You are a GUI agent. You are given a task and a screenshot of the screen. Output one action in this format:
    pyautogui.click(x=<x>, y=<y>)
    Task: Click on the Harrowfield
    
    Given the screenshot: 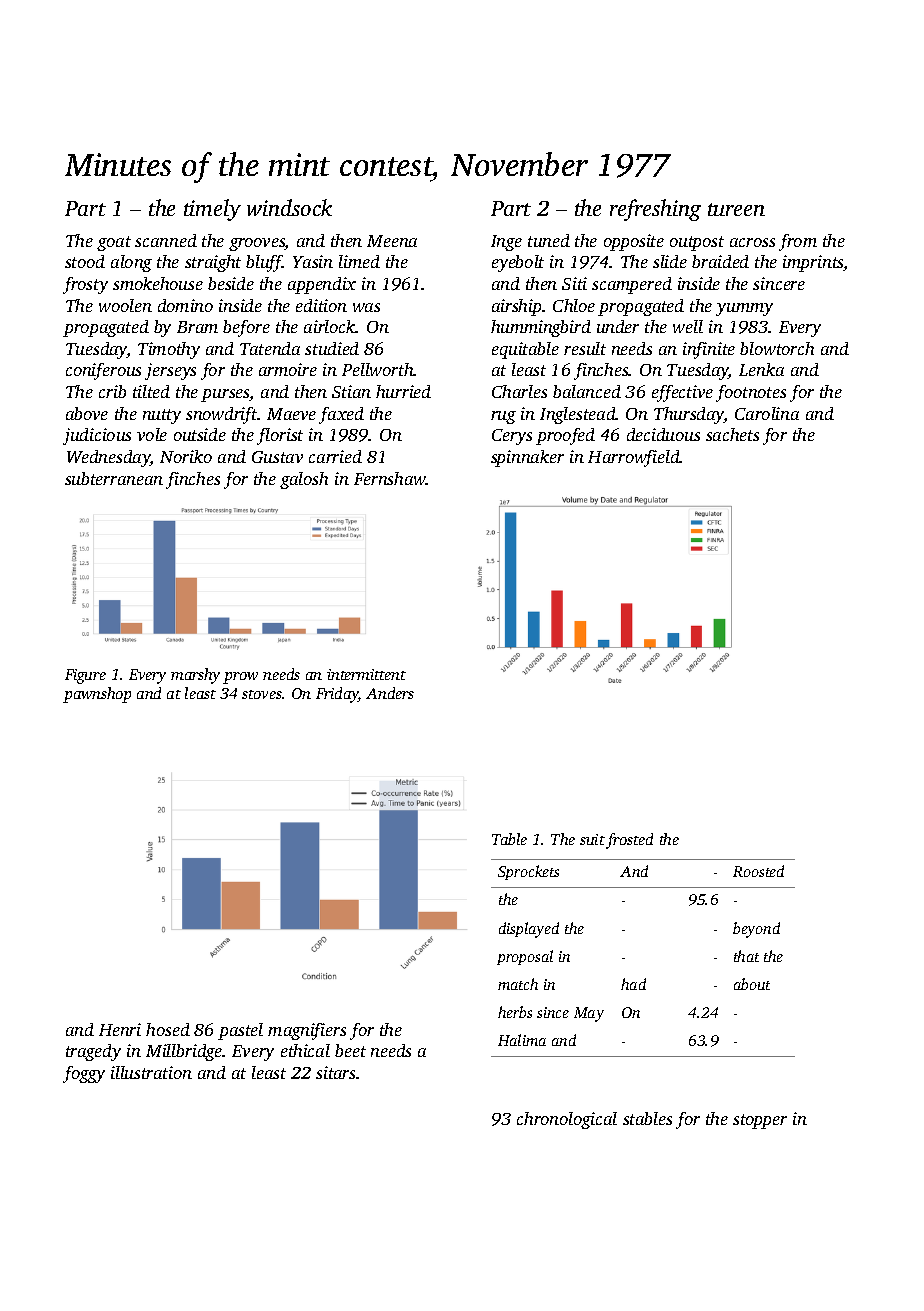 What is the action you would take?
    pyautogui.click(x=634, y=458)
